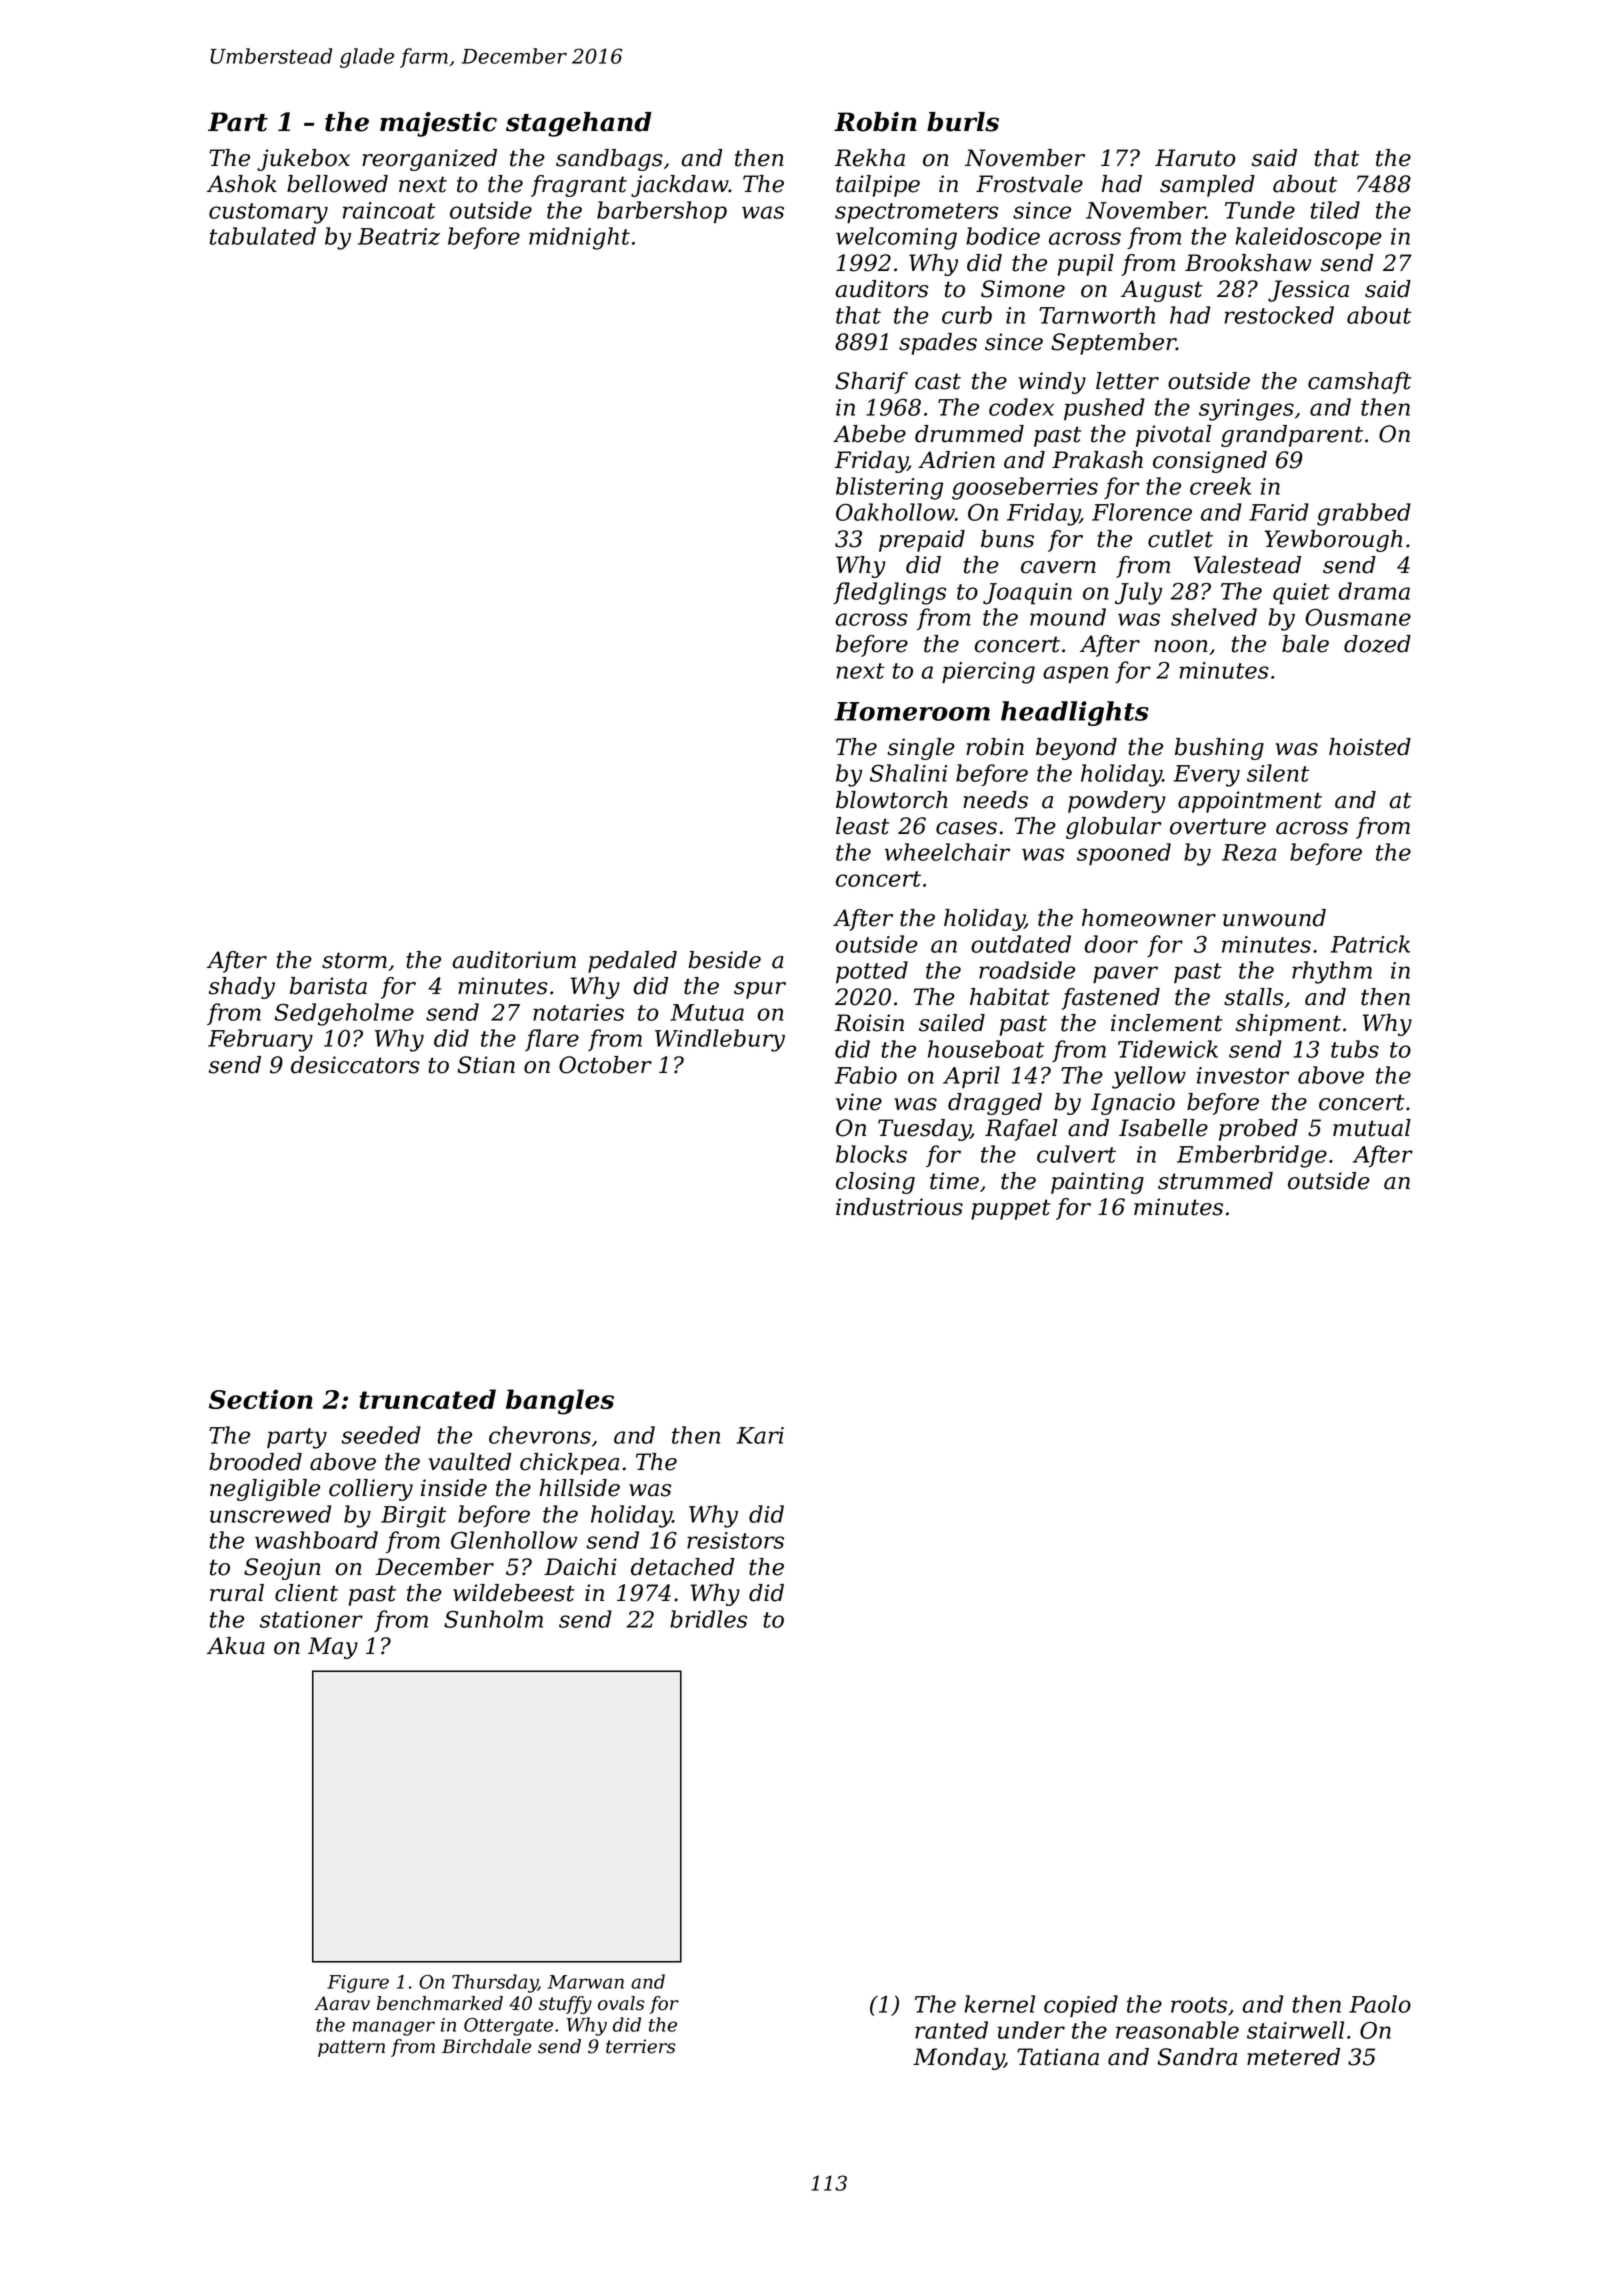 Image resolution: width=1620 pixels, height=2292 pixels. I want to click on bridles, so click(708, 1619).
